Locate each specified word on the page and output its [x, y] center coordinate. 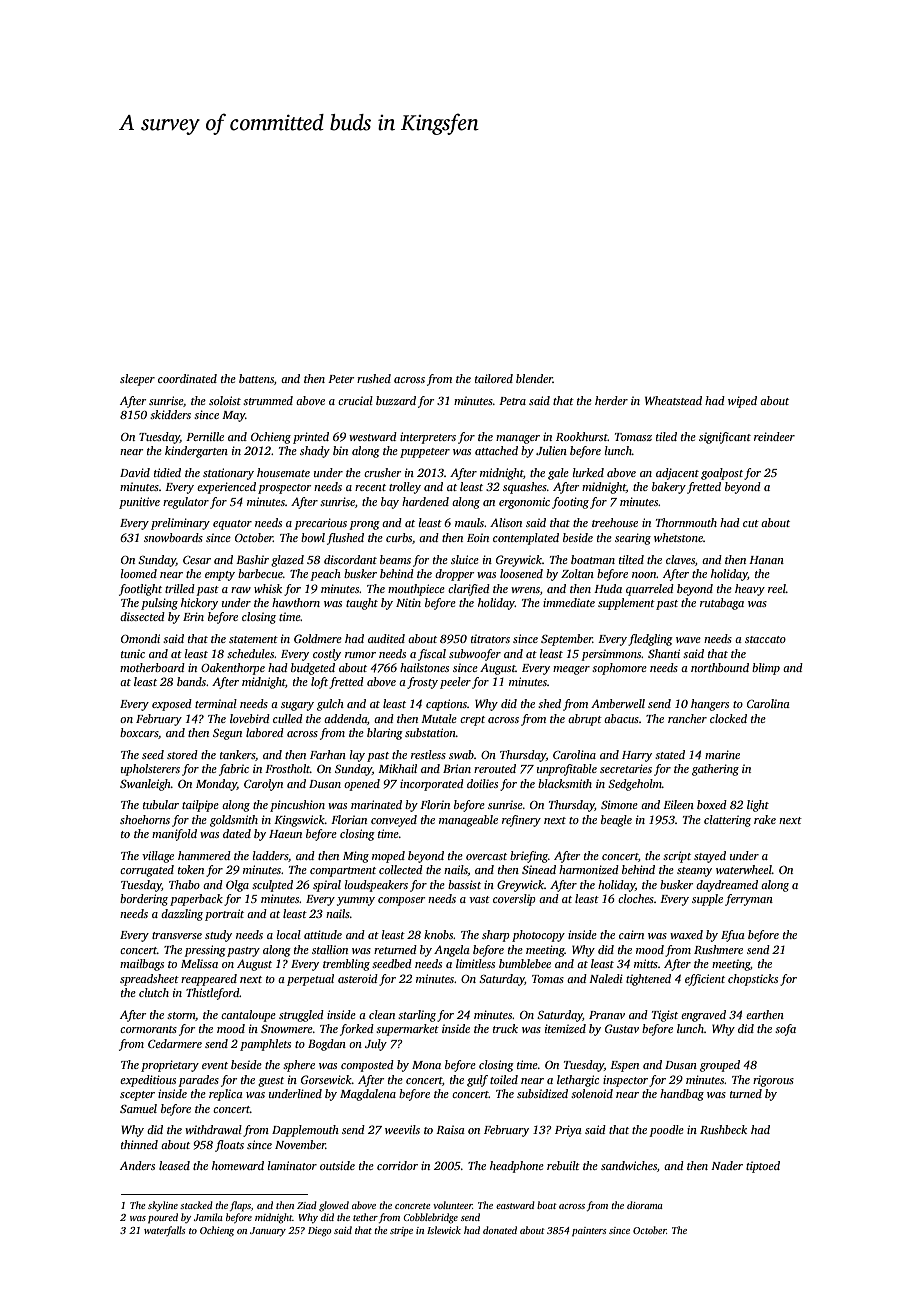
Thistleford [212, 994]
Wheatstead [673, 400]
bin [340, 450]
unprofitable [567, 770]
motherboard [152, 667]
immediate [569, 602]
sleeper [137, 380]
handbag [682, 1095]
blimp [766, 669]
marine [722, 754]
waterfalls [164, 1231]
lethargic [578, 1081]
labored [265, 732]
